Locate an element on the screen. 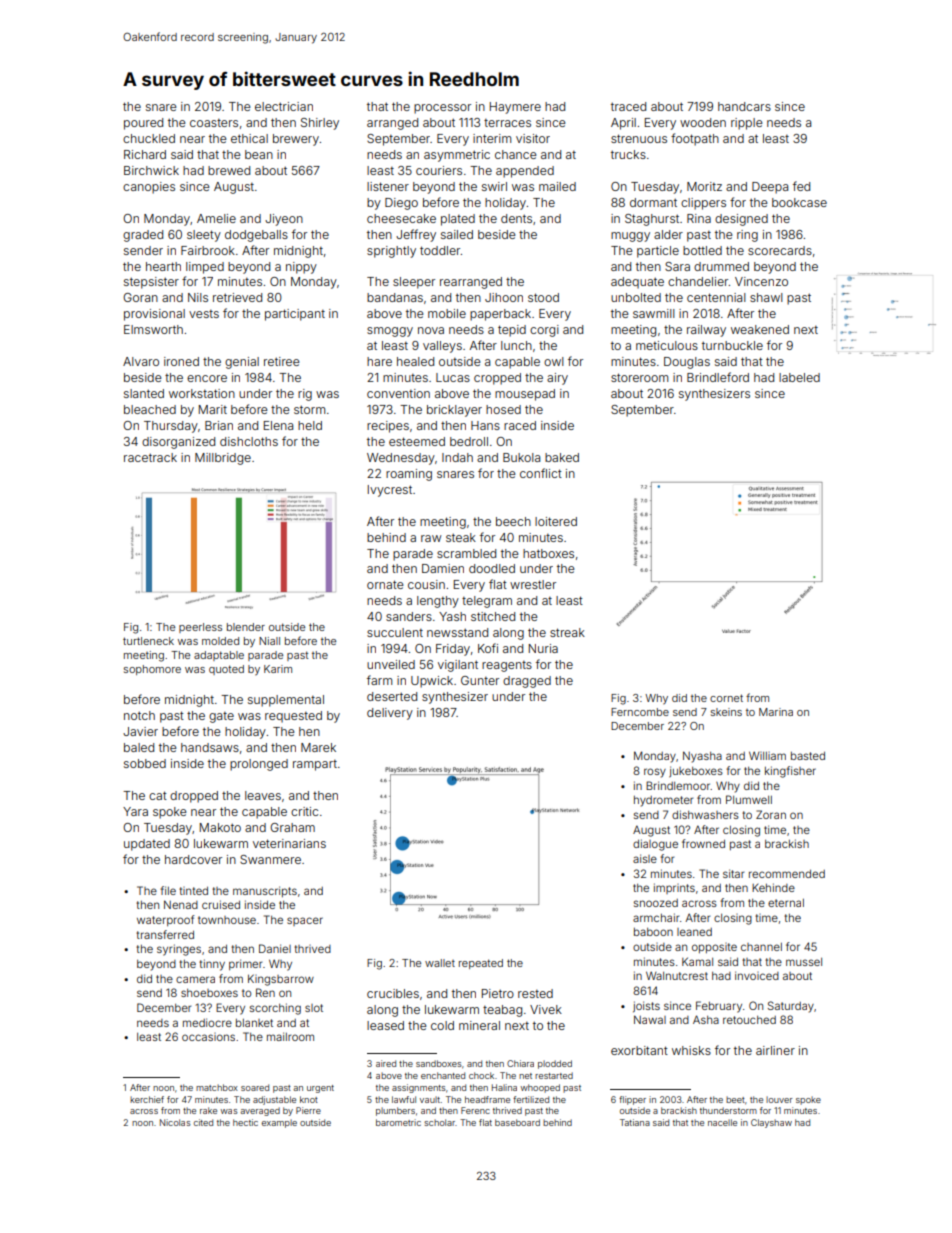  imprints is located at coordinates (674, 888).
